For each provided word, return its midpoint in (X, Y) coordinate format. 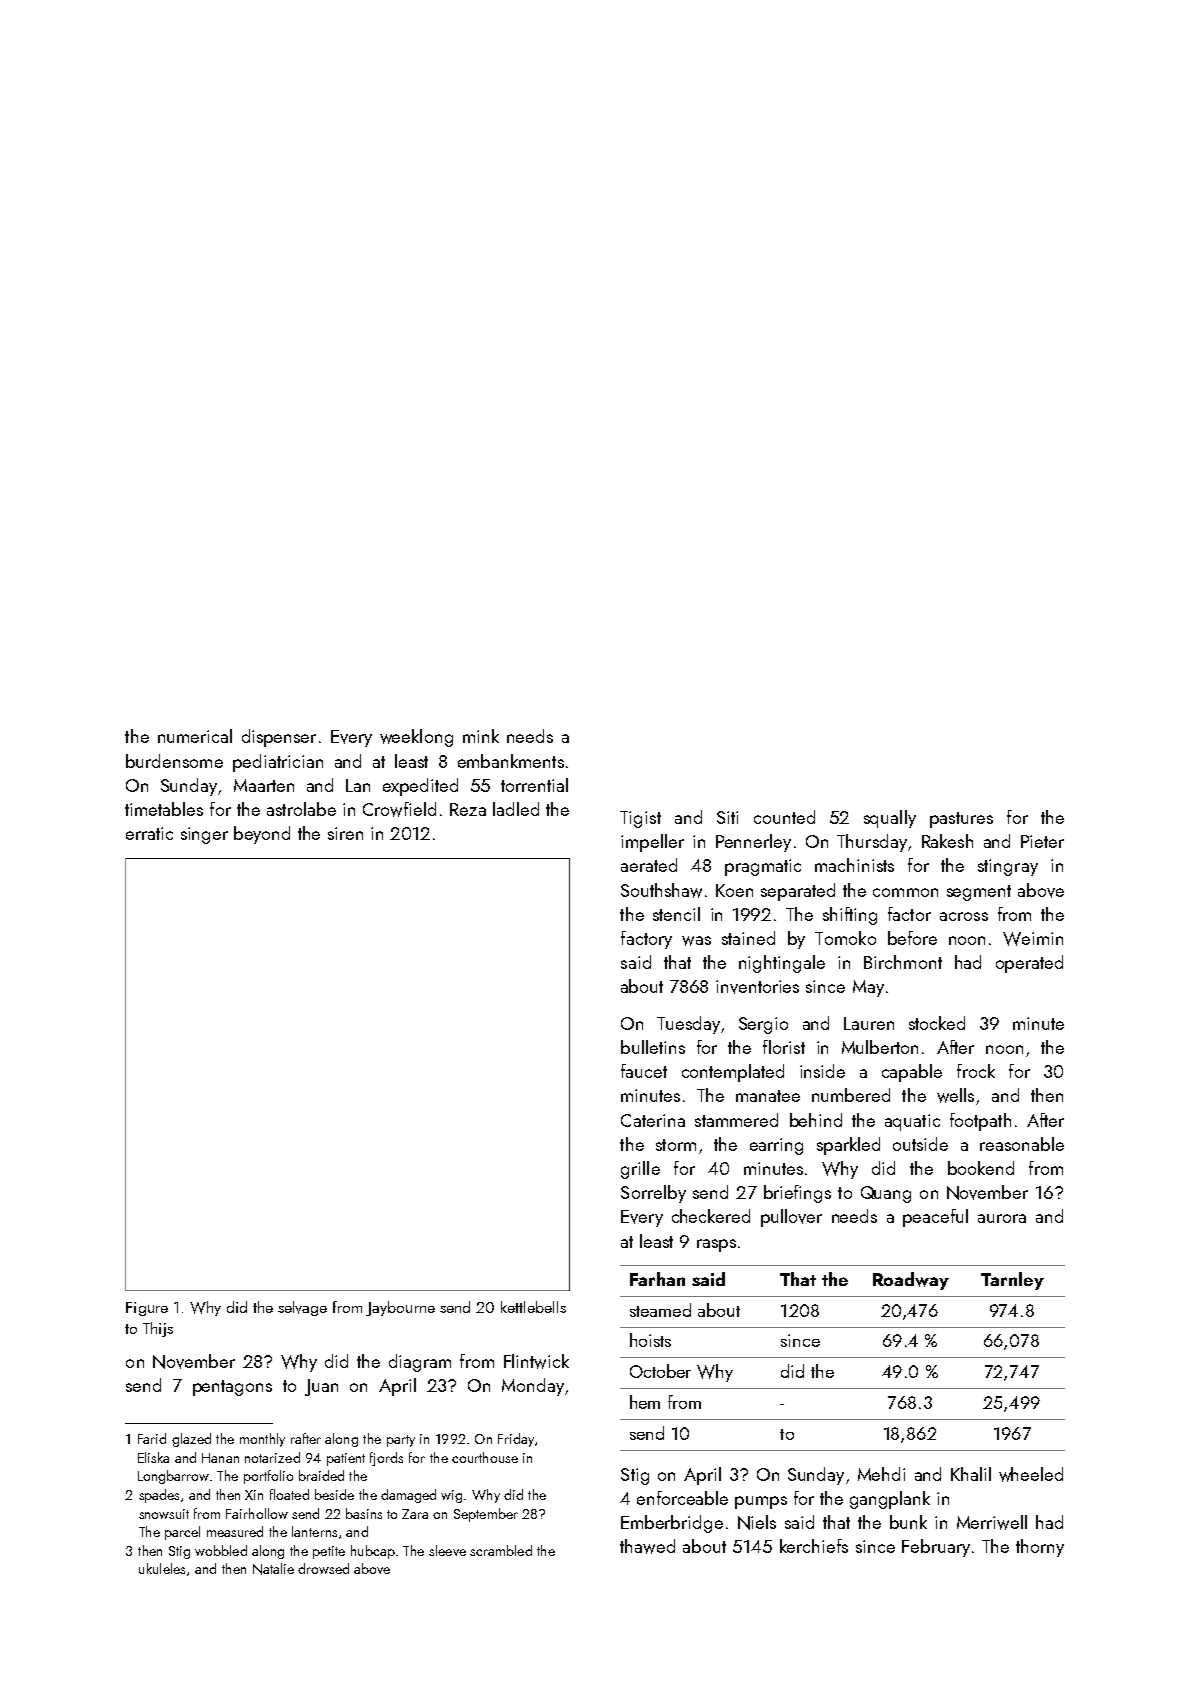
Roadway (911, 1281)
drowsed (323, 1568)
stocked (937, 1023)
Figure (147, 1309)
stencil (676, 914)
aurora (1002, 1218)
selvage (302, 1308)
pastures (961, 820)
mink (481, 736)
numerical (195, 736)
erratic (149, 833)
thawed (647, 1546)
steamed (660, 1310)
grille (640, 1170)
